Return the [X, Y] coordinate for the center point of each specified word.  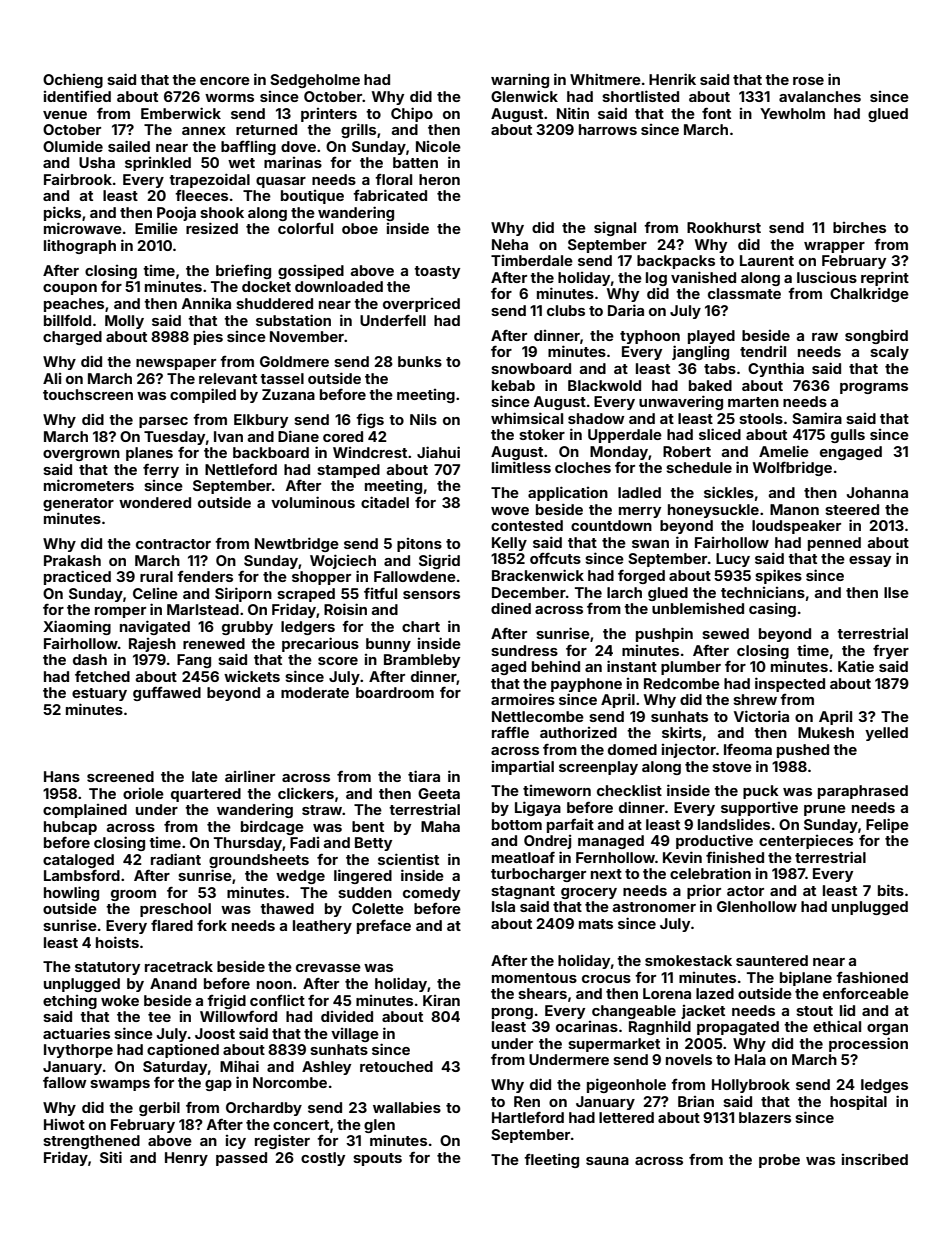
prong [512, 1013]
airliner [250, 776]
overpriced [421, 305]
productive [714, 842]
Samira [817, 418]
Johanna [877, 492]
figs [370, 420]
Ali [52, 378]
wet [241, 163]
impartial [523, 767]
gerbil [159, 1108]
